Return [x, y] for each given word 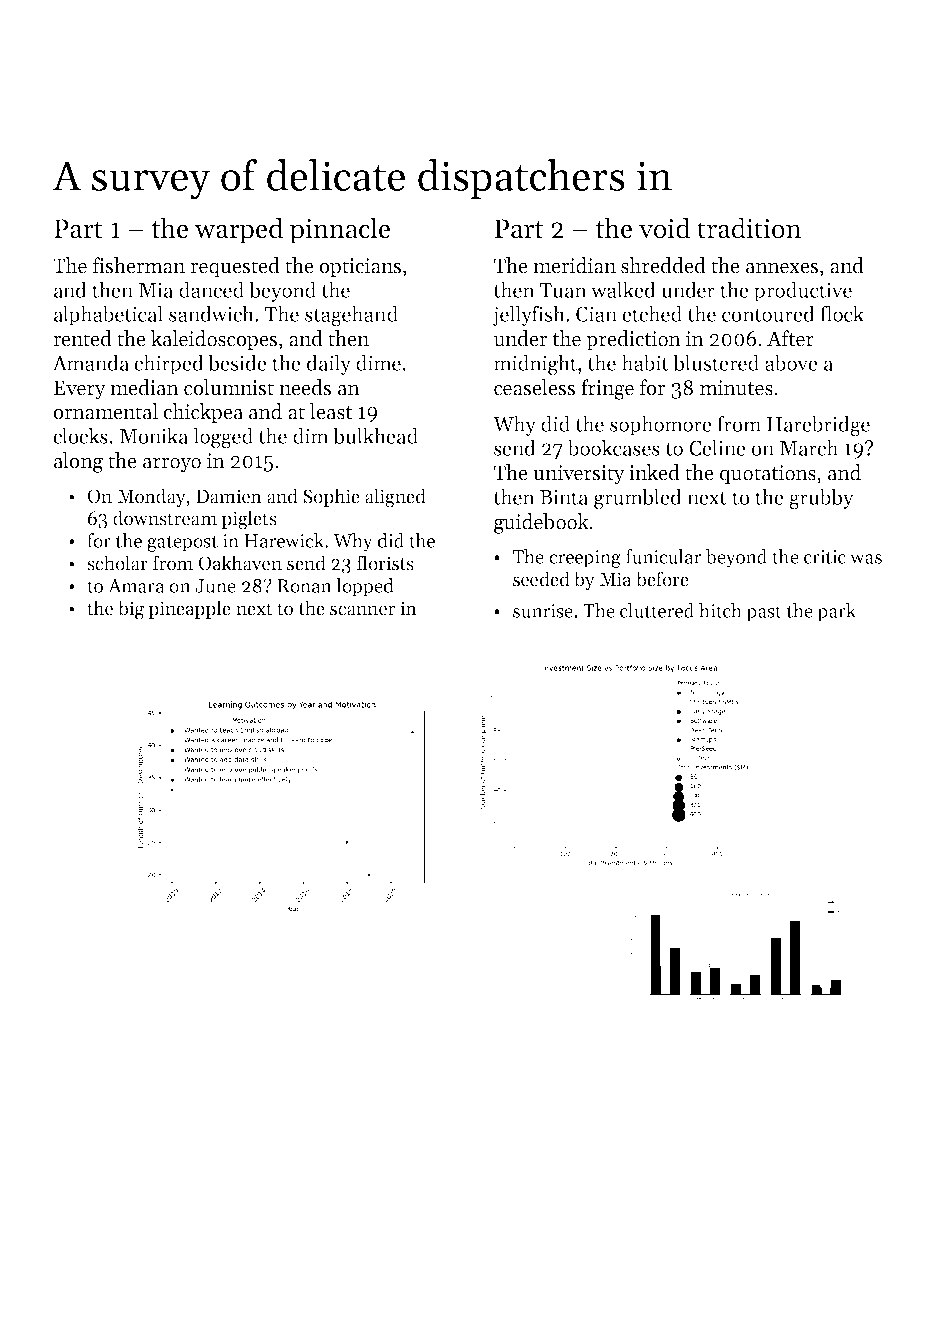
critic [825, 557]
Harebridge [818, 426]
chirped [169, 364]
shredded [663, 265]
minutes [736, 388]
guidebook [541, 523]
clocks [80, 435]
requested [235, 267]
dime [378, 362]
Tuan [563, 290]
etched [652, 313]
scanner [362, 610]
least [331, 411]
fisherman [139, 265]
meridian [574, 265]
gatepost [182, 543]
